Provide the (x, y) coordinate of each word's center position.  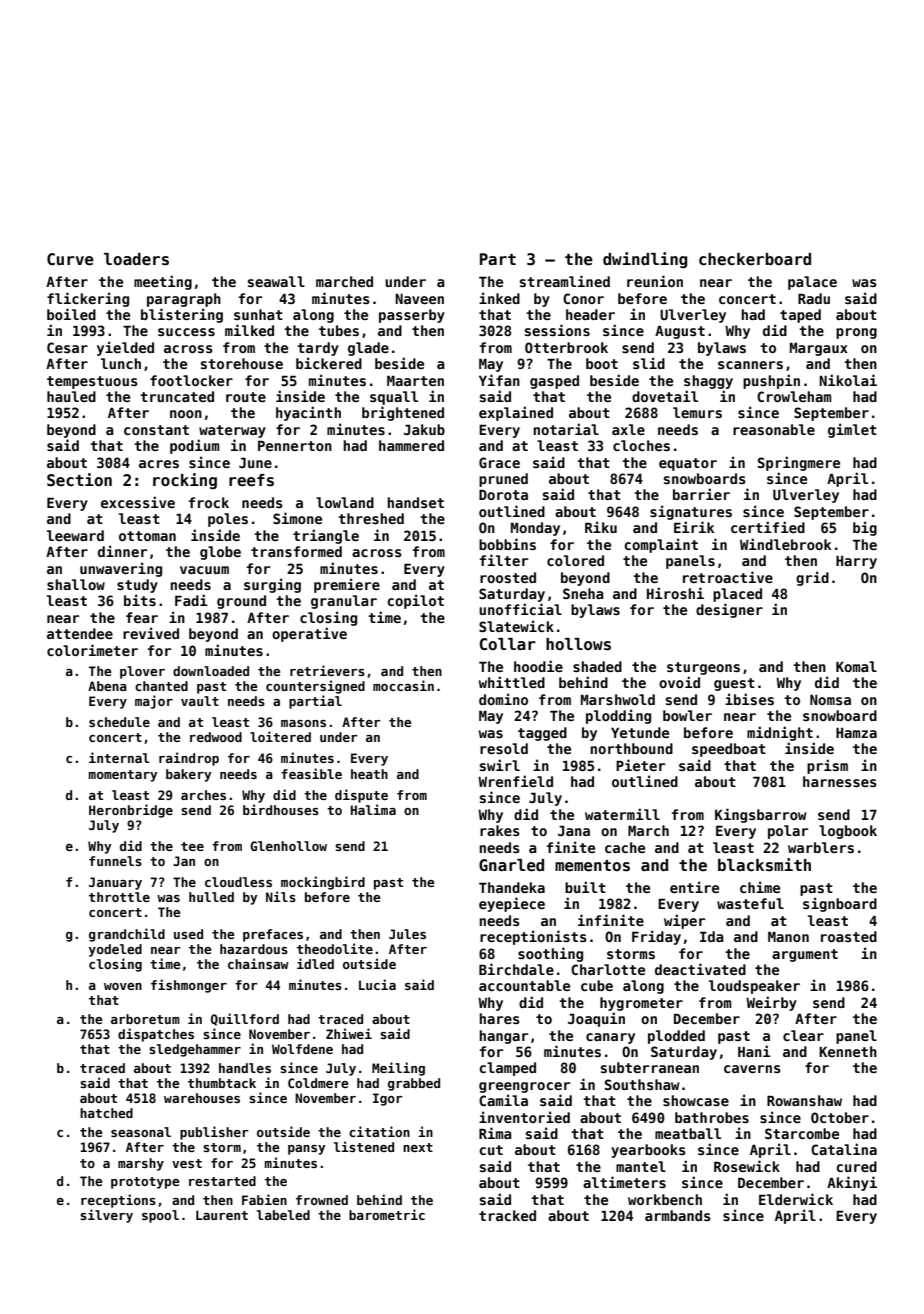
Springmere (799, 463)
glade (368, 349)
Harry (856, 562)
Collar (508, 644)
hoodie (538, 666)
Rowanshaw (804, 1100)
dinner (122, 551)
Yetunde (640, 732)
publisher (214, 1133)
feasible (311, 773)
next (418, 1147)
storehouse (242, 363)
